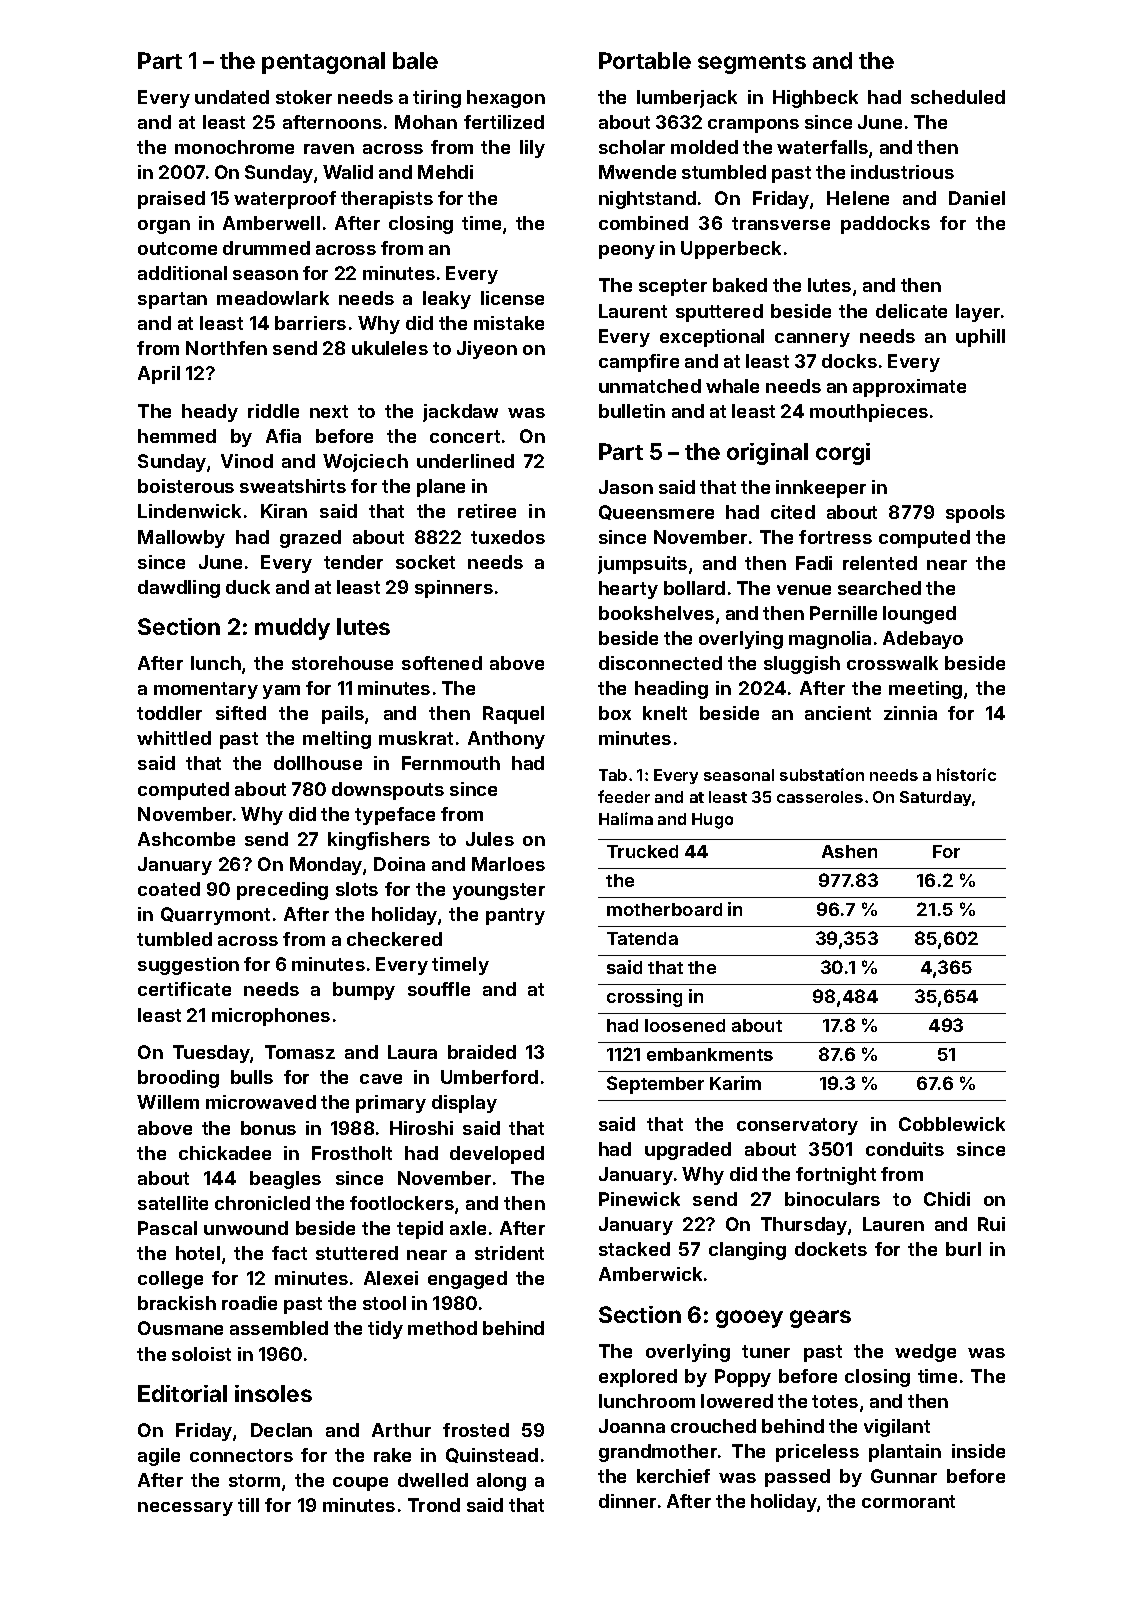  What do you see at coordinates (506, 99) in the screenshot?
I see `hexagon` at bounding box center [506, 99].
